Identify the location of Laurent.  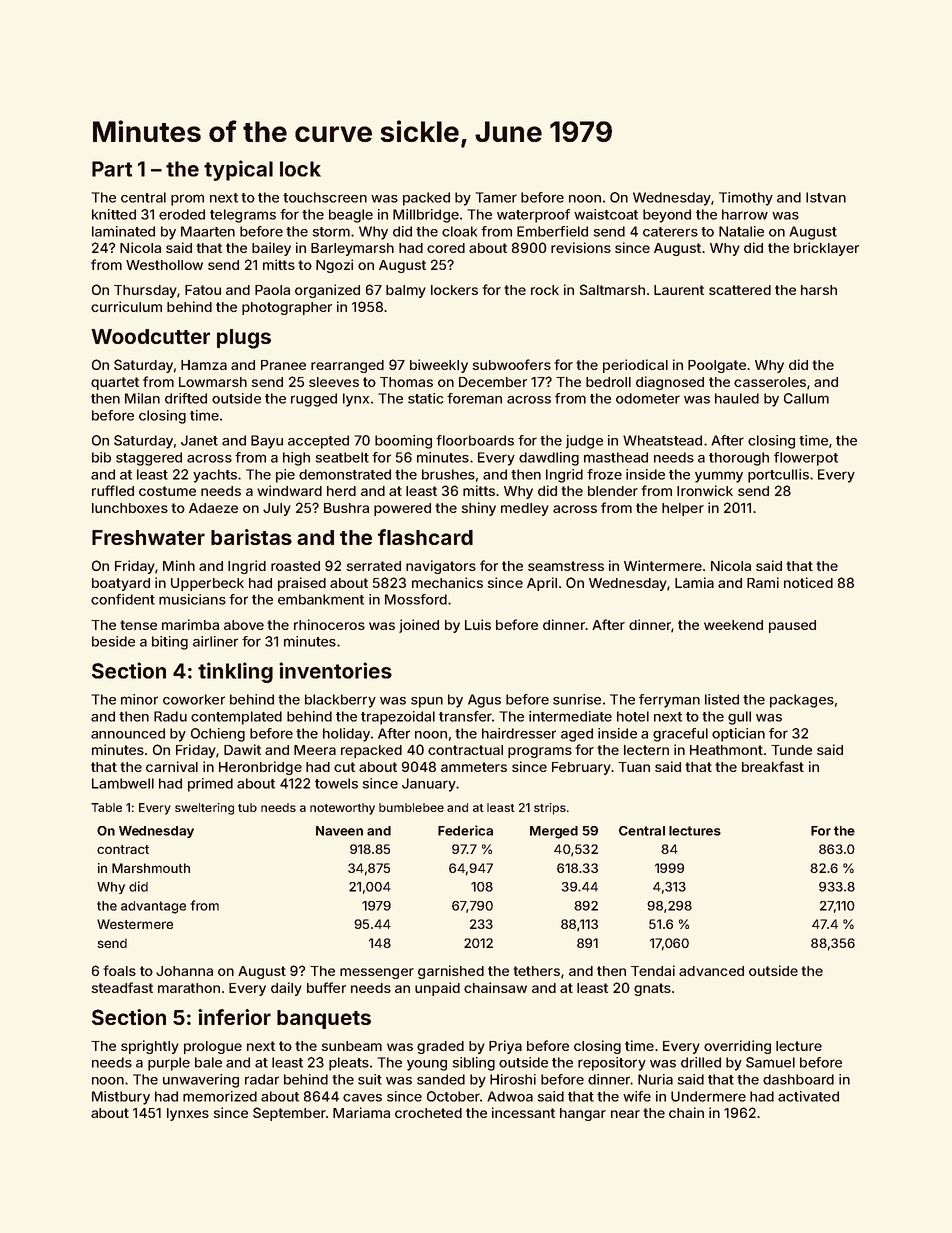
(679, 290).
